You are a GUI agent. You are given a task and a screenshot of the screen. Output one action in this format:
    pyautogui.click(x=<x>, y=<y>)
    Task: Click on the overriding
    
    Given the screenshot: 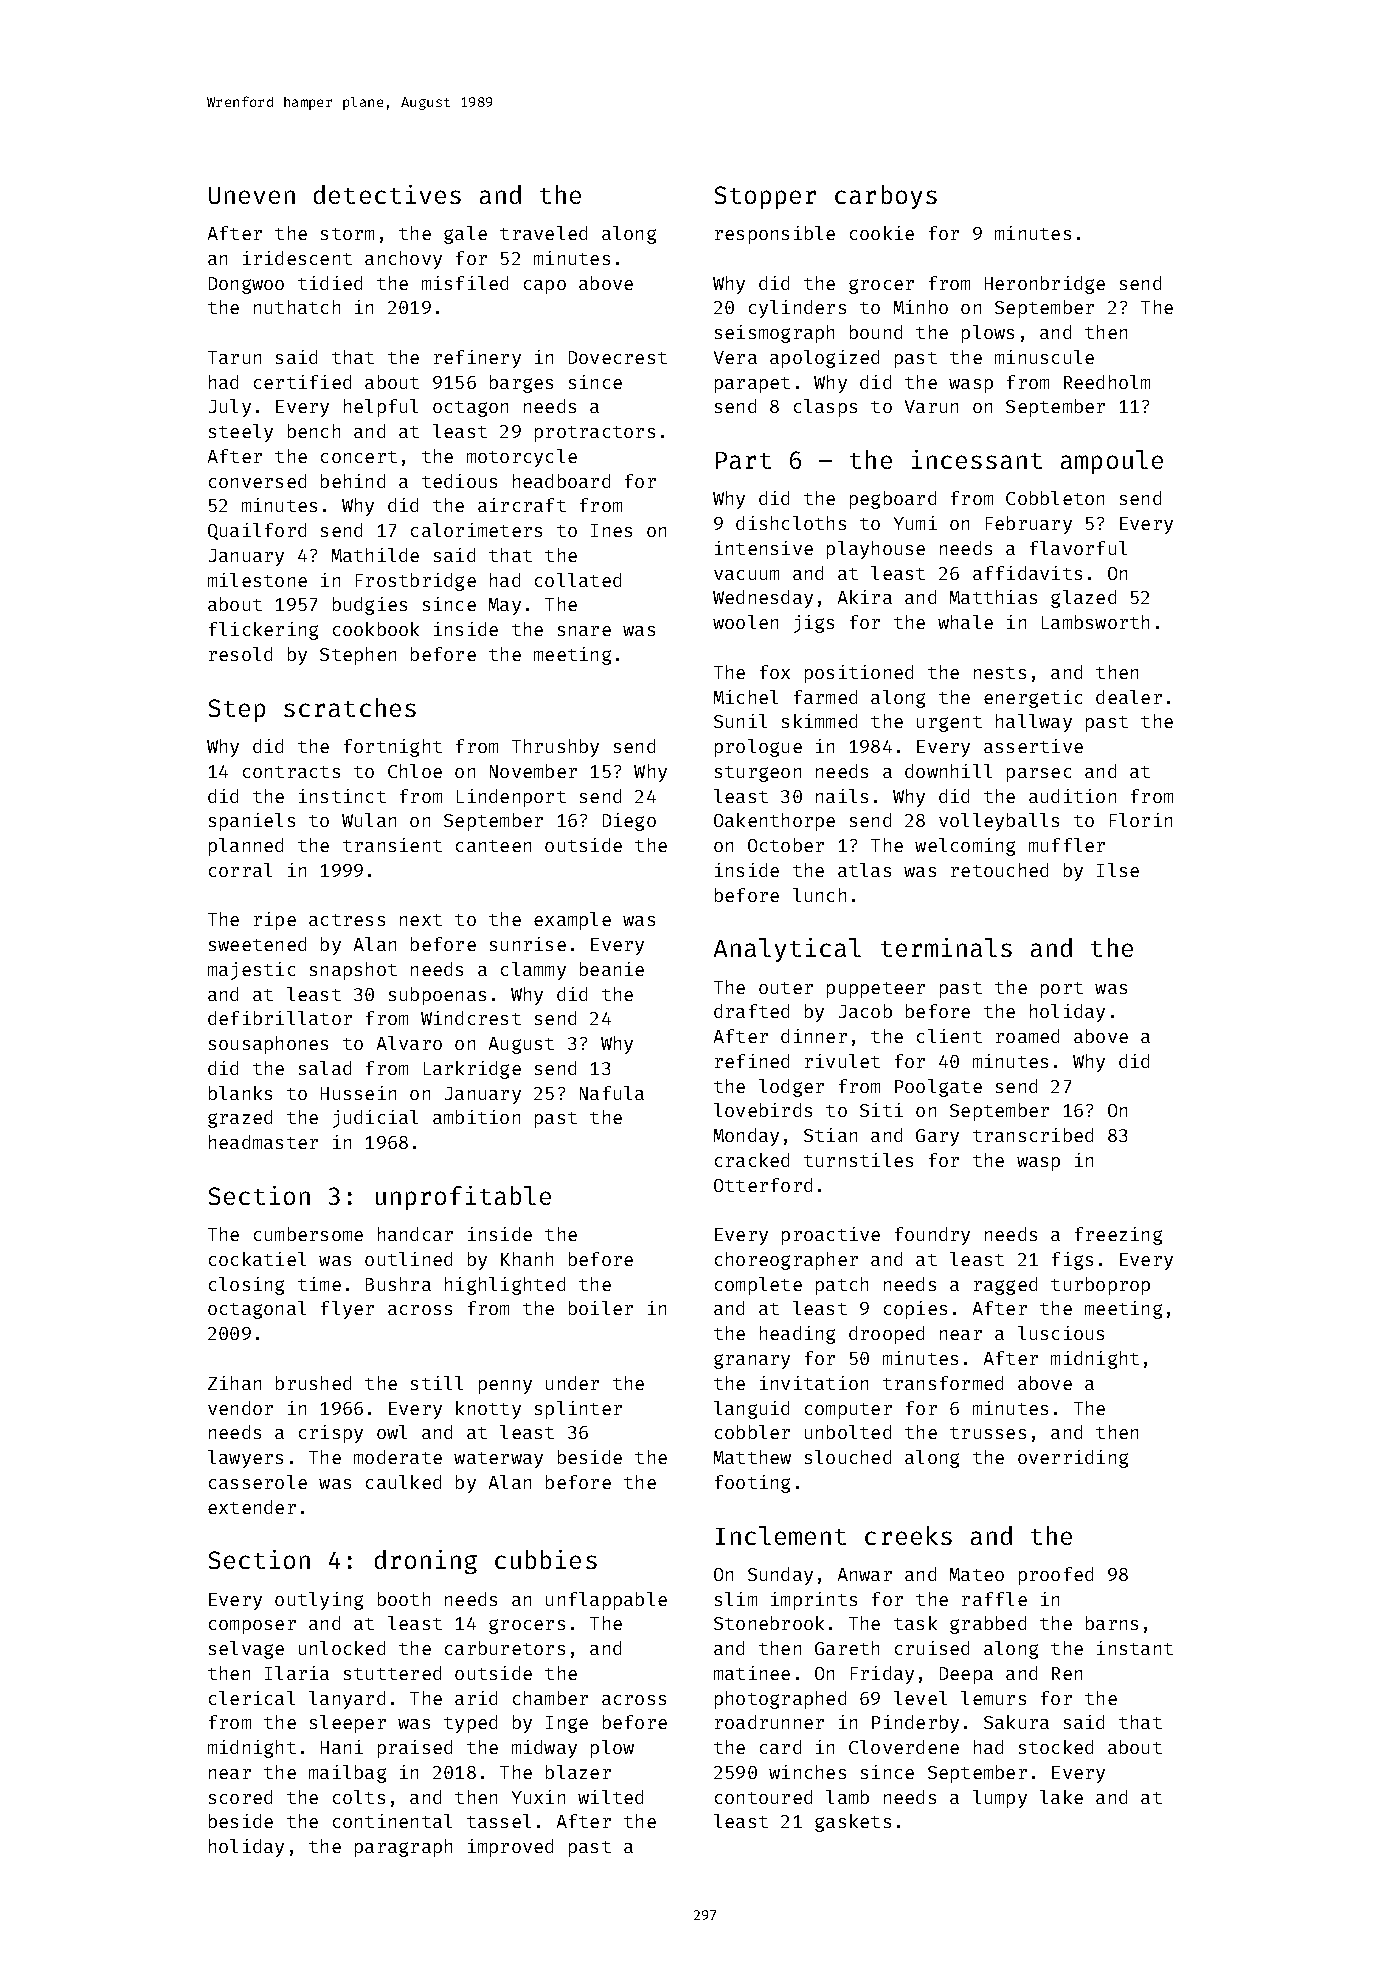 What is the action you would take?
    pyautogui.click(x=1073, y=1459)
